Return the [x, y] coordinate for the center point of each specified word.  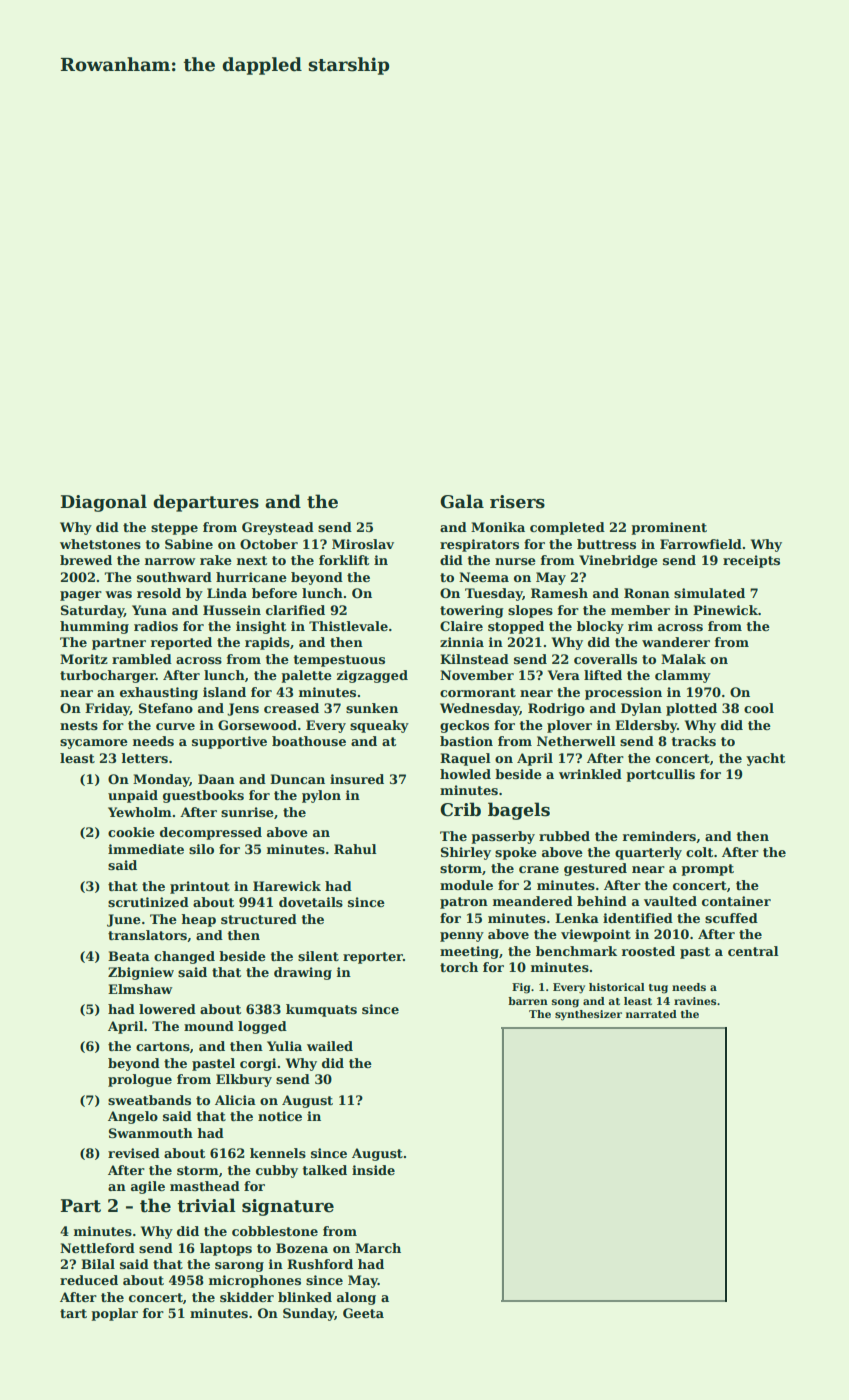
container [736, 901]
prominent [669, 528]
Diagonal [104, 503]
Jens [243, 709]
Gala [462, 501]
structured [259, 919]
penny [462, 937]
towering [472, 611]
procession [623, 693]
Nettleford [97, 1248]
